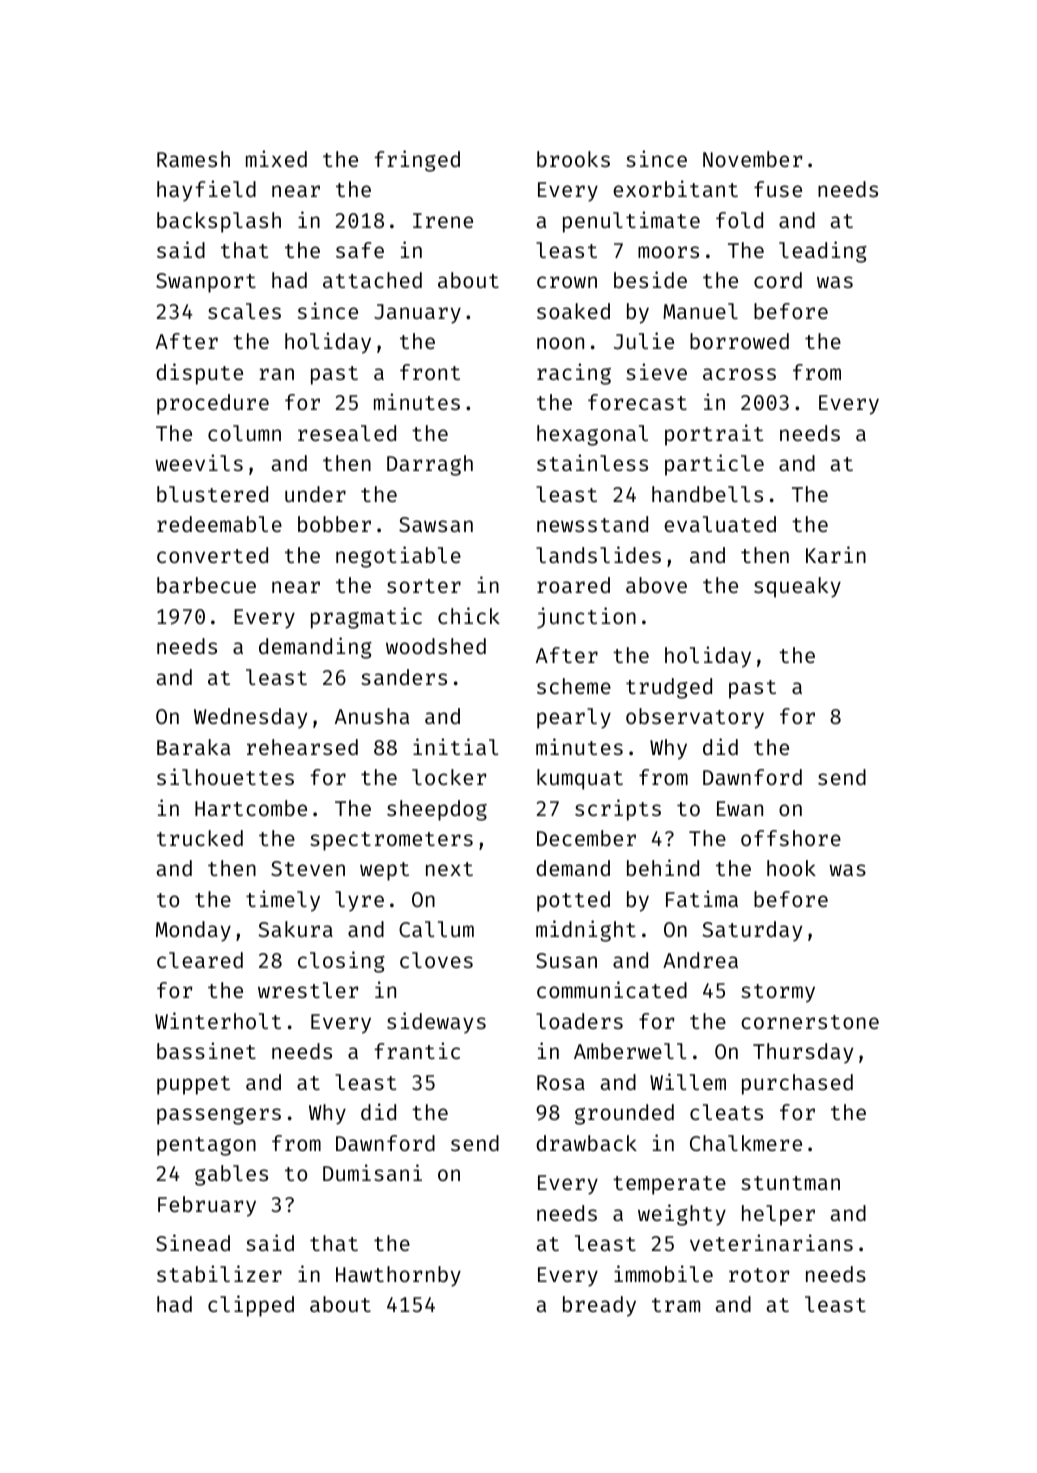 This document has width=1037, height=1473. What do you see at coordinates (398, 1276) in the document?
I see `Hawthornby` at bounding box center [398, 1276].
